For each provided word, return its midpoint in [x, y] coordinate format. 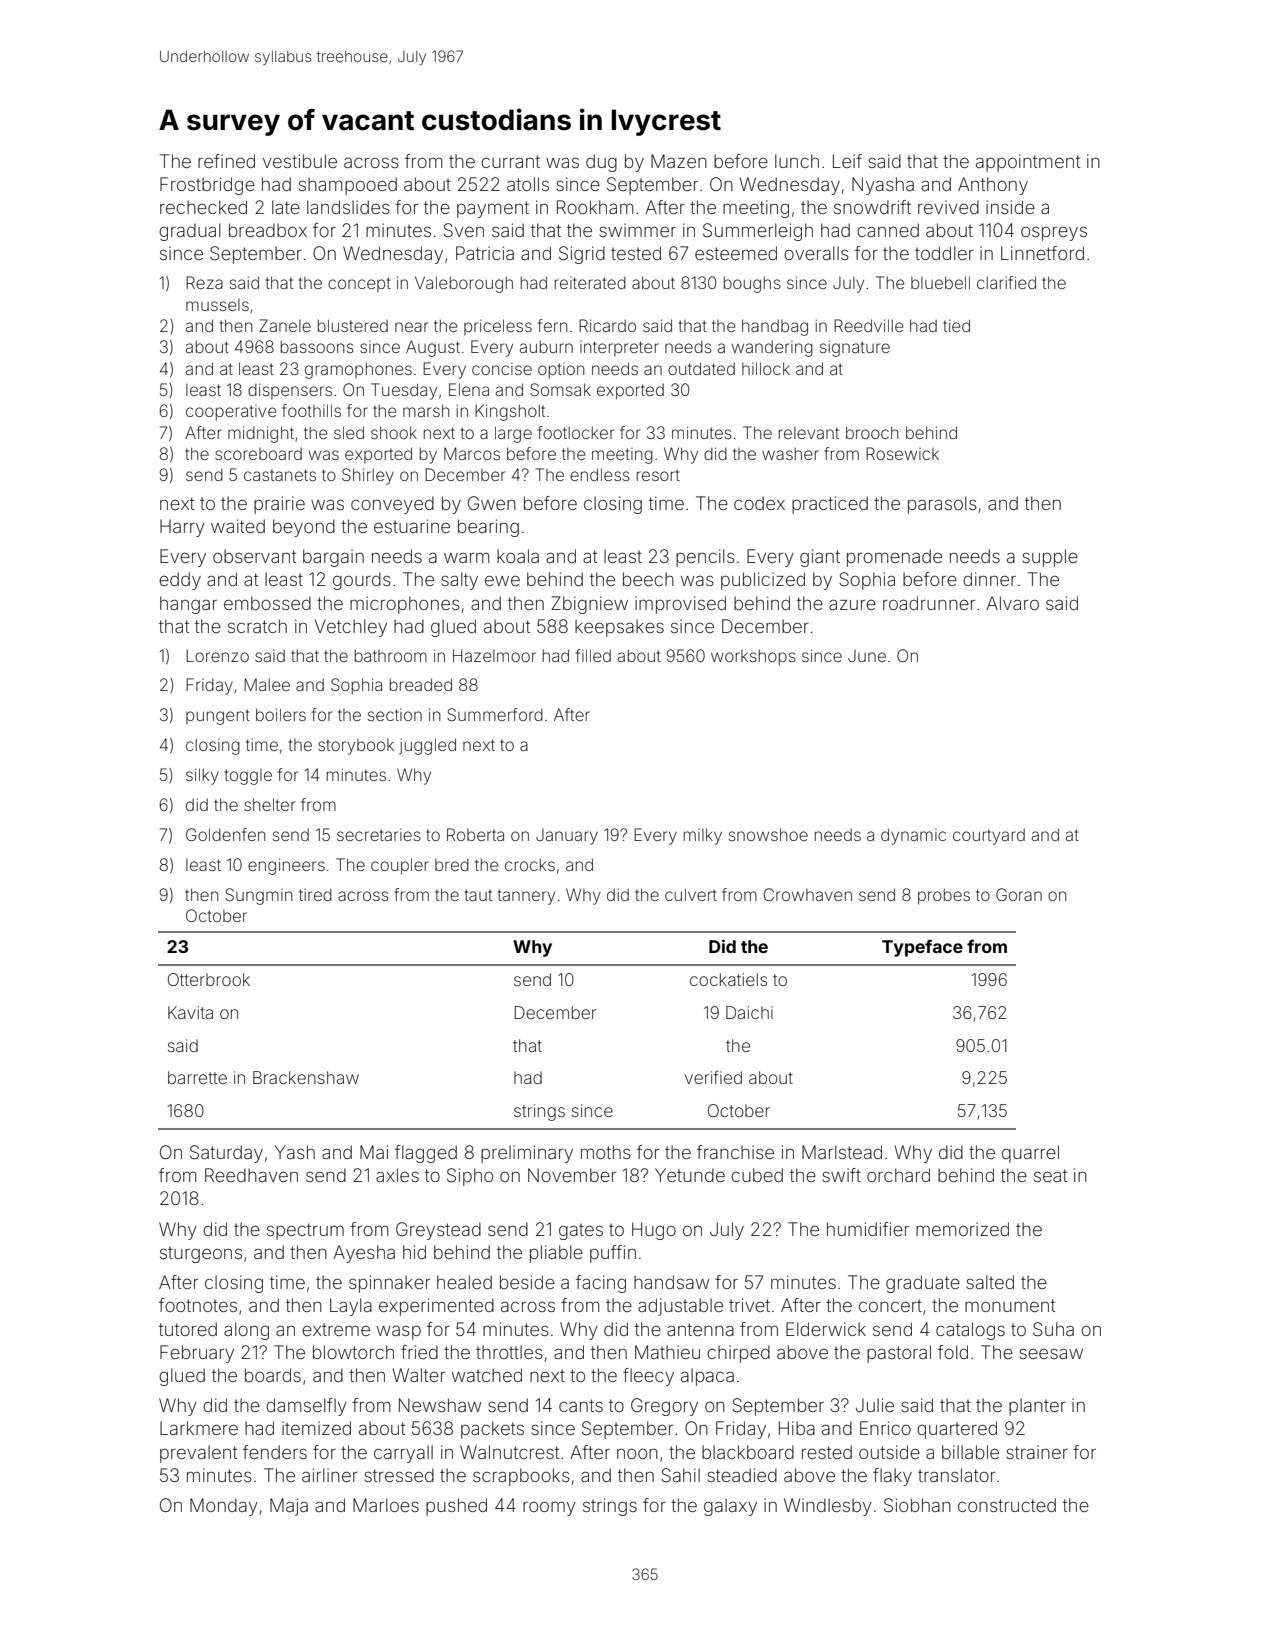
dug [601, 163]
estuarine [412, 526]
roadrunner [929, 603]
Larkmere [199, 1428]
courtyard [989, 837]
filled [593, 655]
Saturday [226, 1154]
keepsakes [619, 628]
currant [510, 161]
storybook [356, 747]
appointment [1028, 163]
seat [1050, 1175]
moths [606, 1152]
